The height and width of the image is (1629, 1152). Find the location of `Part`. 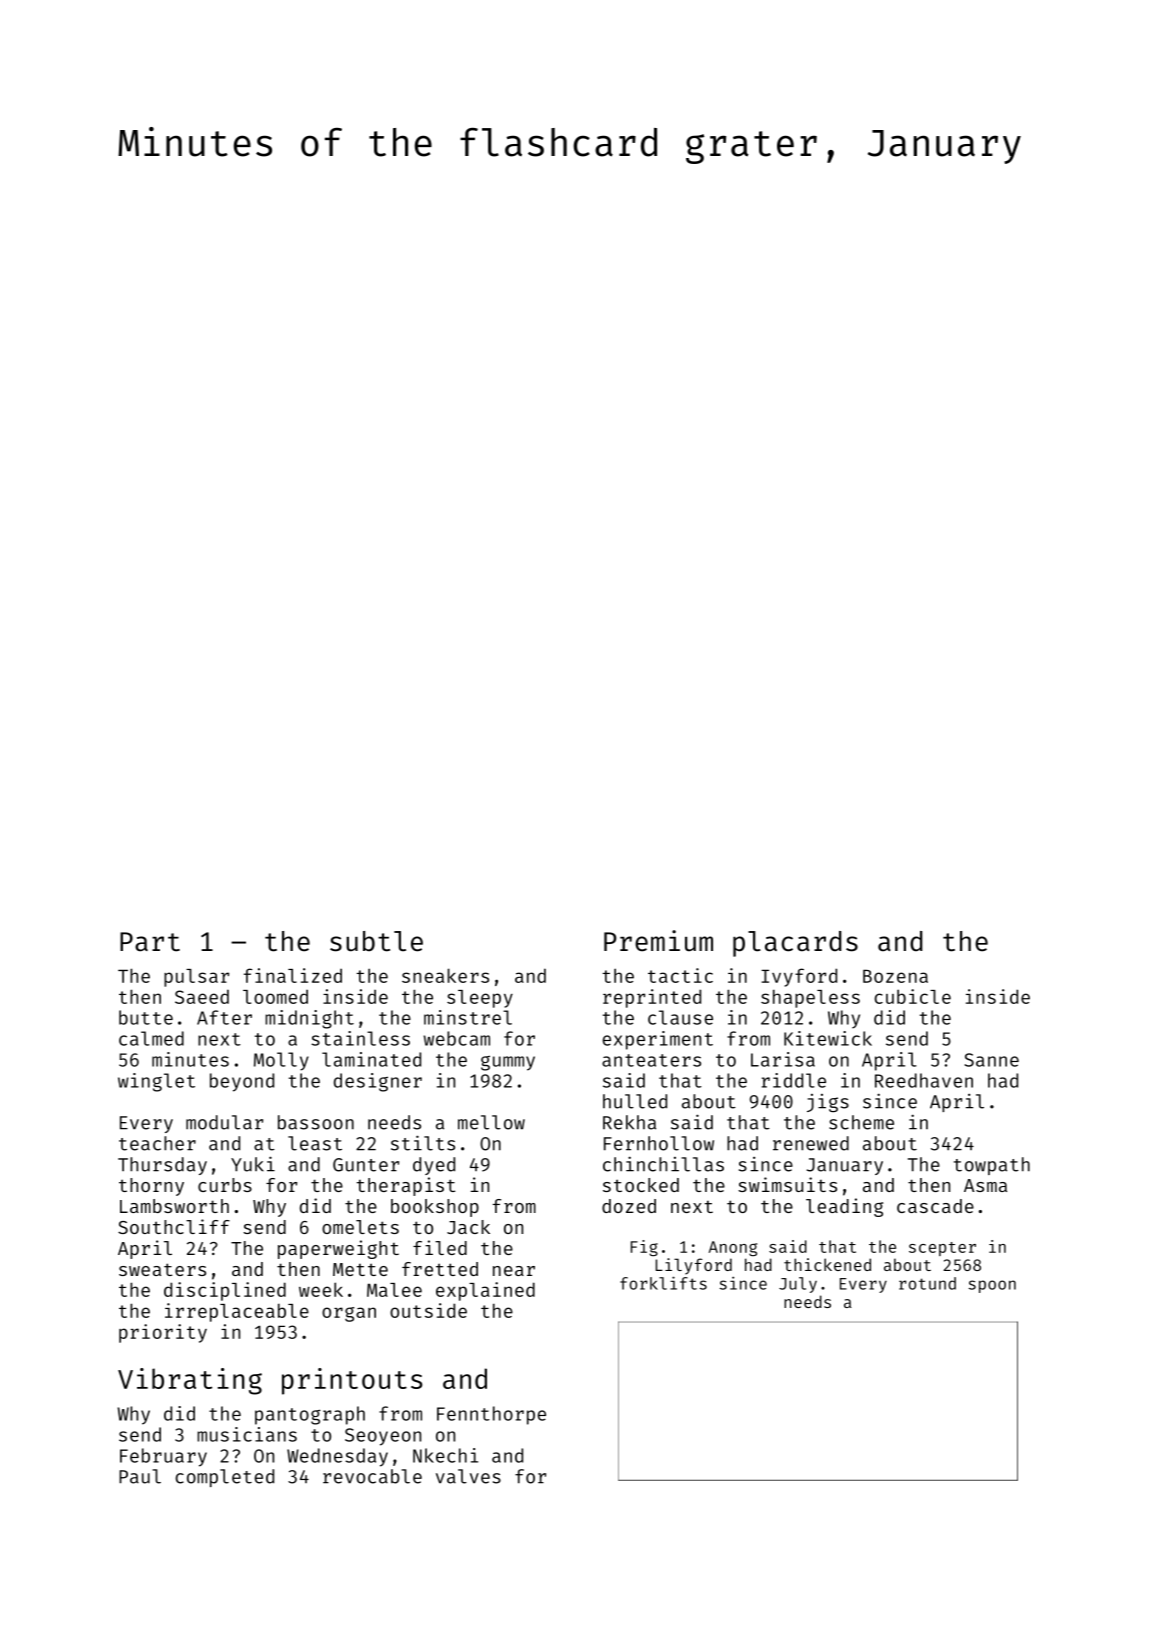

Part is located at coordinates (150, 942).
